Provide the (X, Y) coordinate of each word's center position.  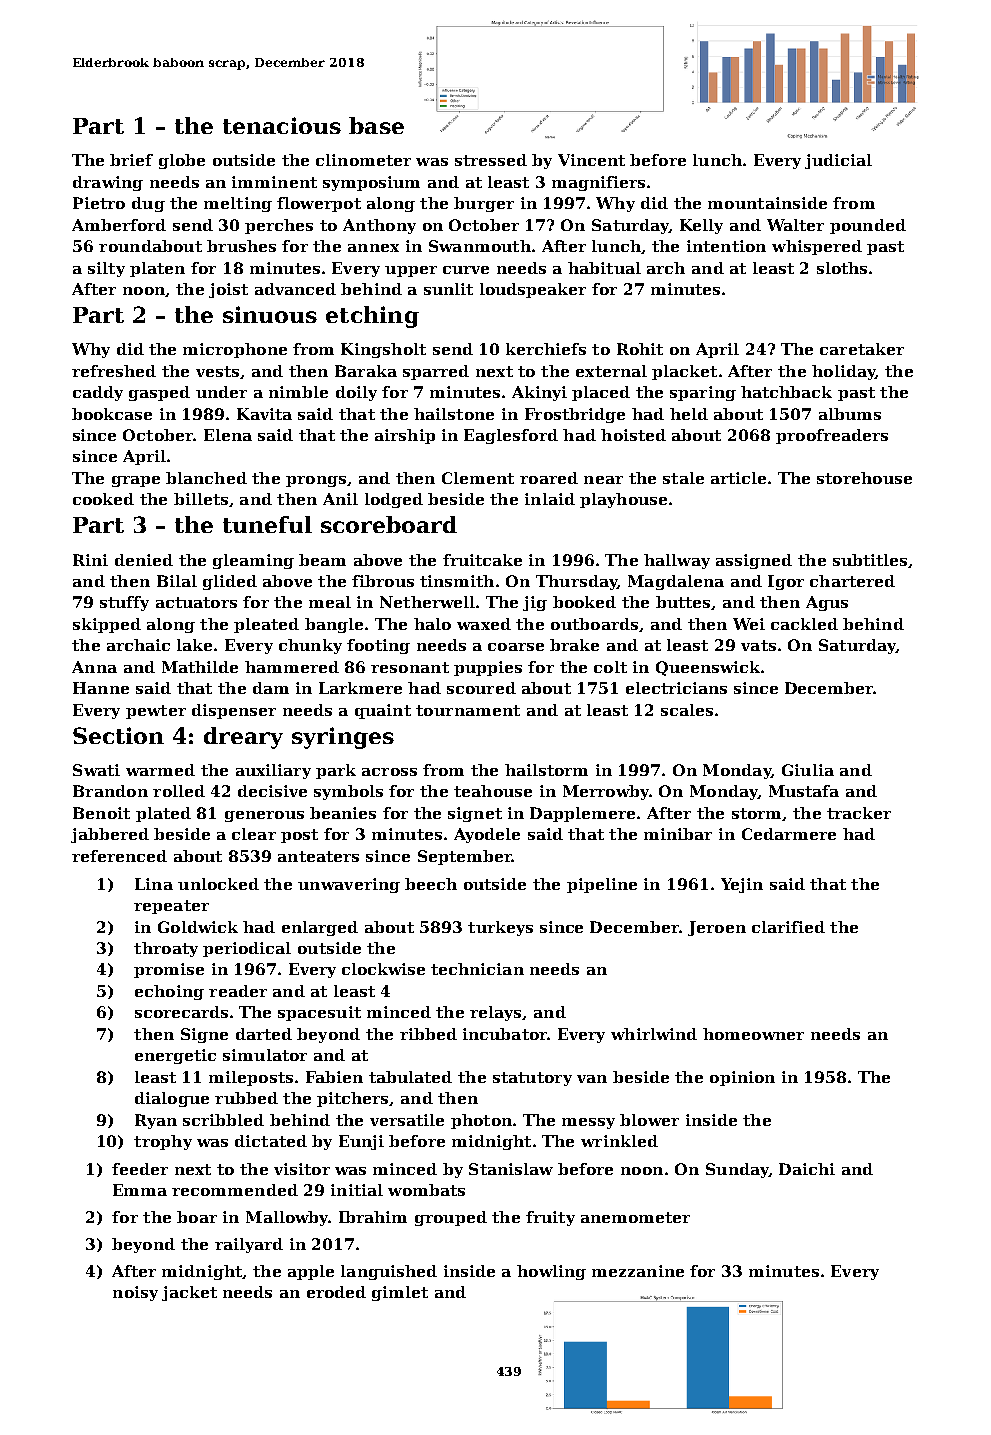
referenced (119, 856)
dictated (271, 1141)
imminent (274, 182)
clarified (788, 927)
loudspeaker (533, 290)
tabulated (410, 1077)
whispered (817, 247)
